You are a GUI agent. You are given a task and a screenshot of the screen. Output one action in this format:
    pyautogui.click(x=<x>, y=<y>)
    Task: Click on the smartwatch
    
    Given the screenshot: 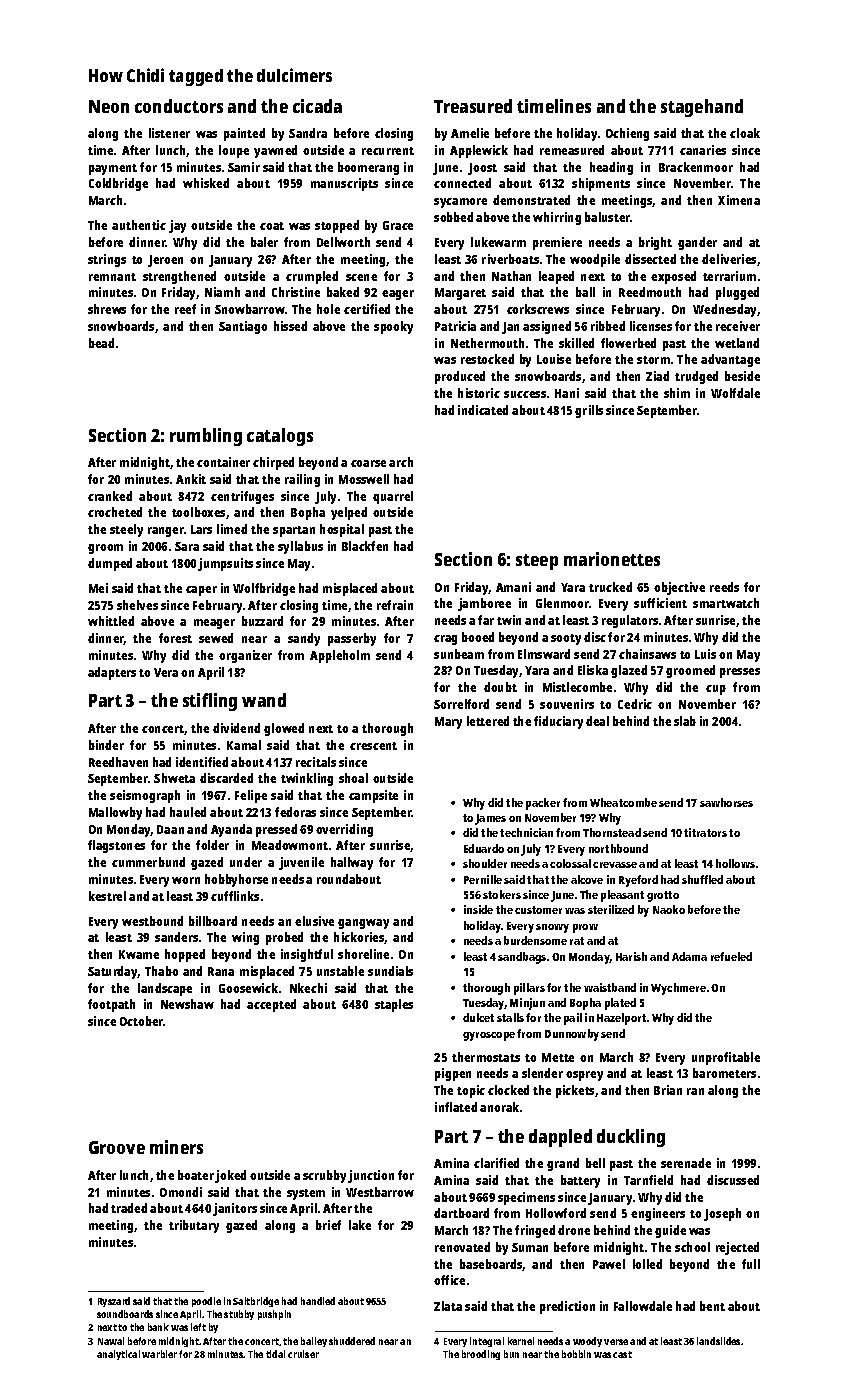 What is the action you would take?
    pyautogui.click(x=726, y=603)
